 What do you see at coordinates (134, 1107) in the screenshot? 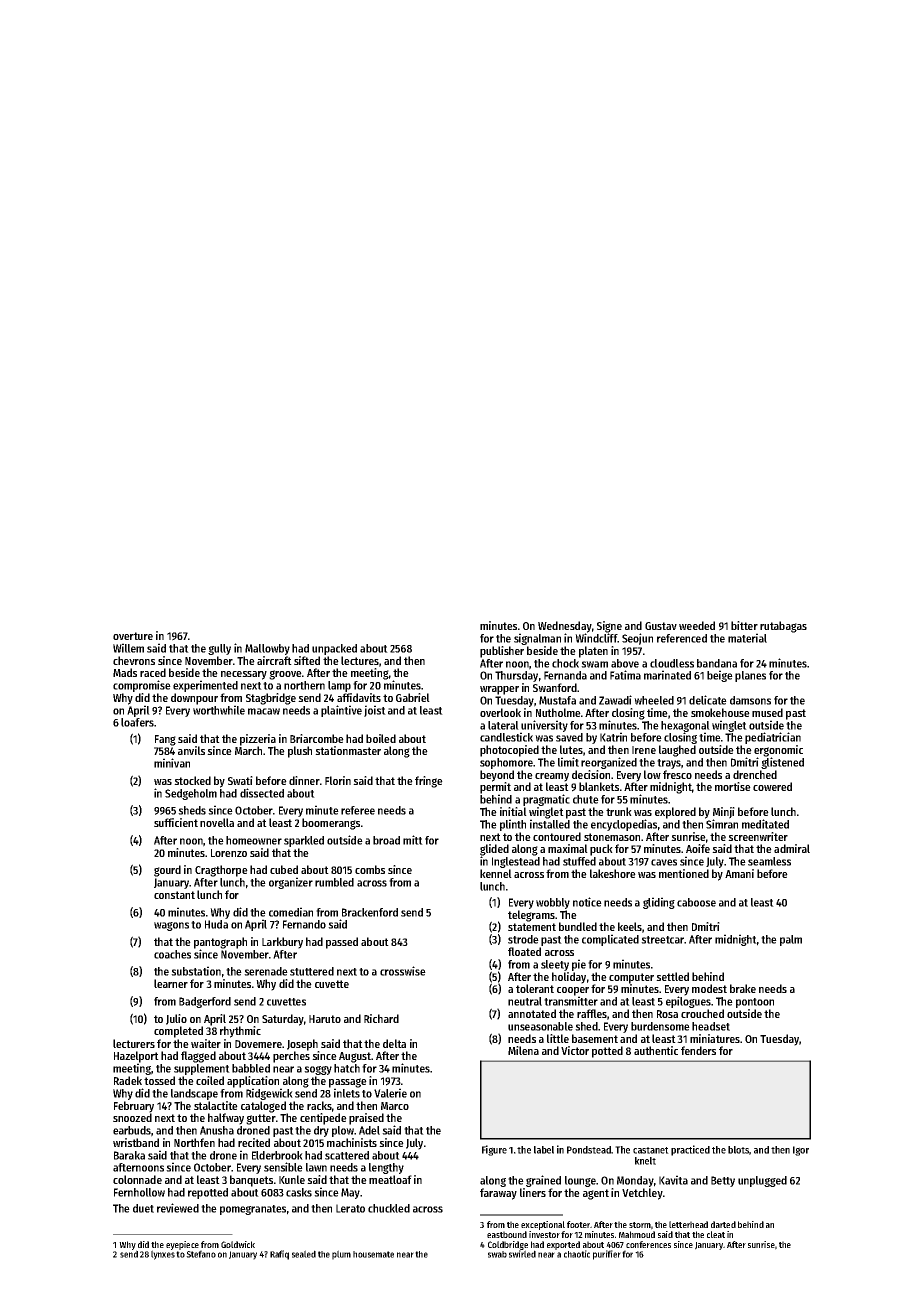
I see `February` at bounding box center [134, 1107].
